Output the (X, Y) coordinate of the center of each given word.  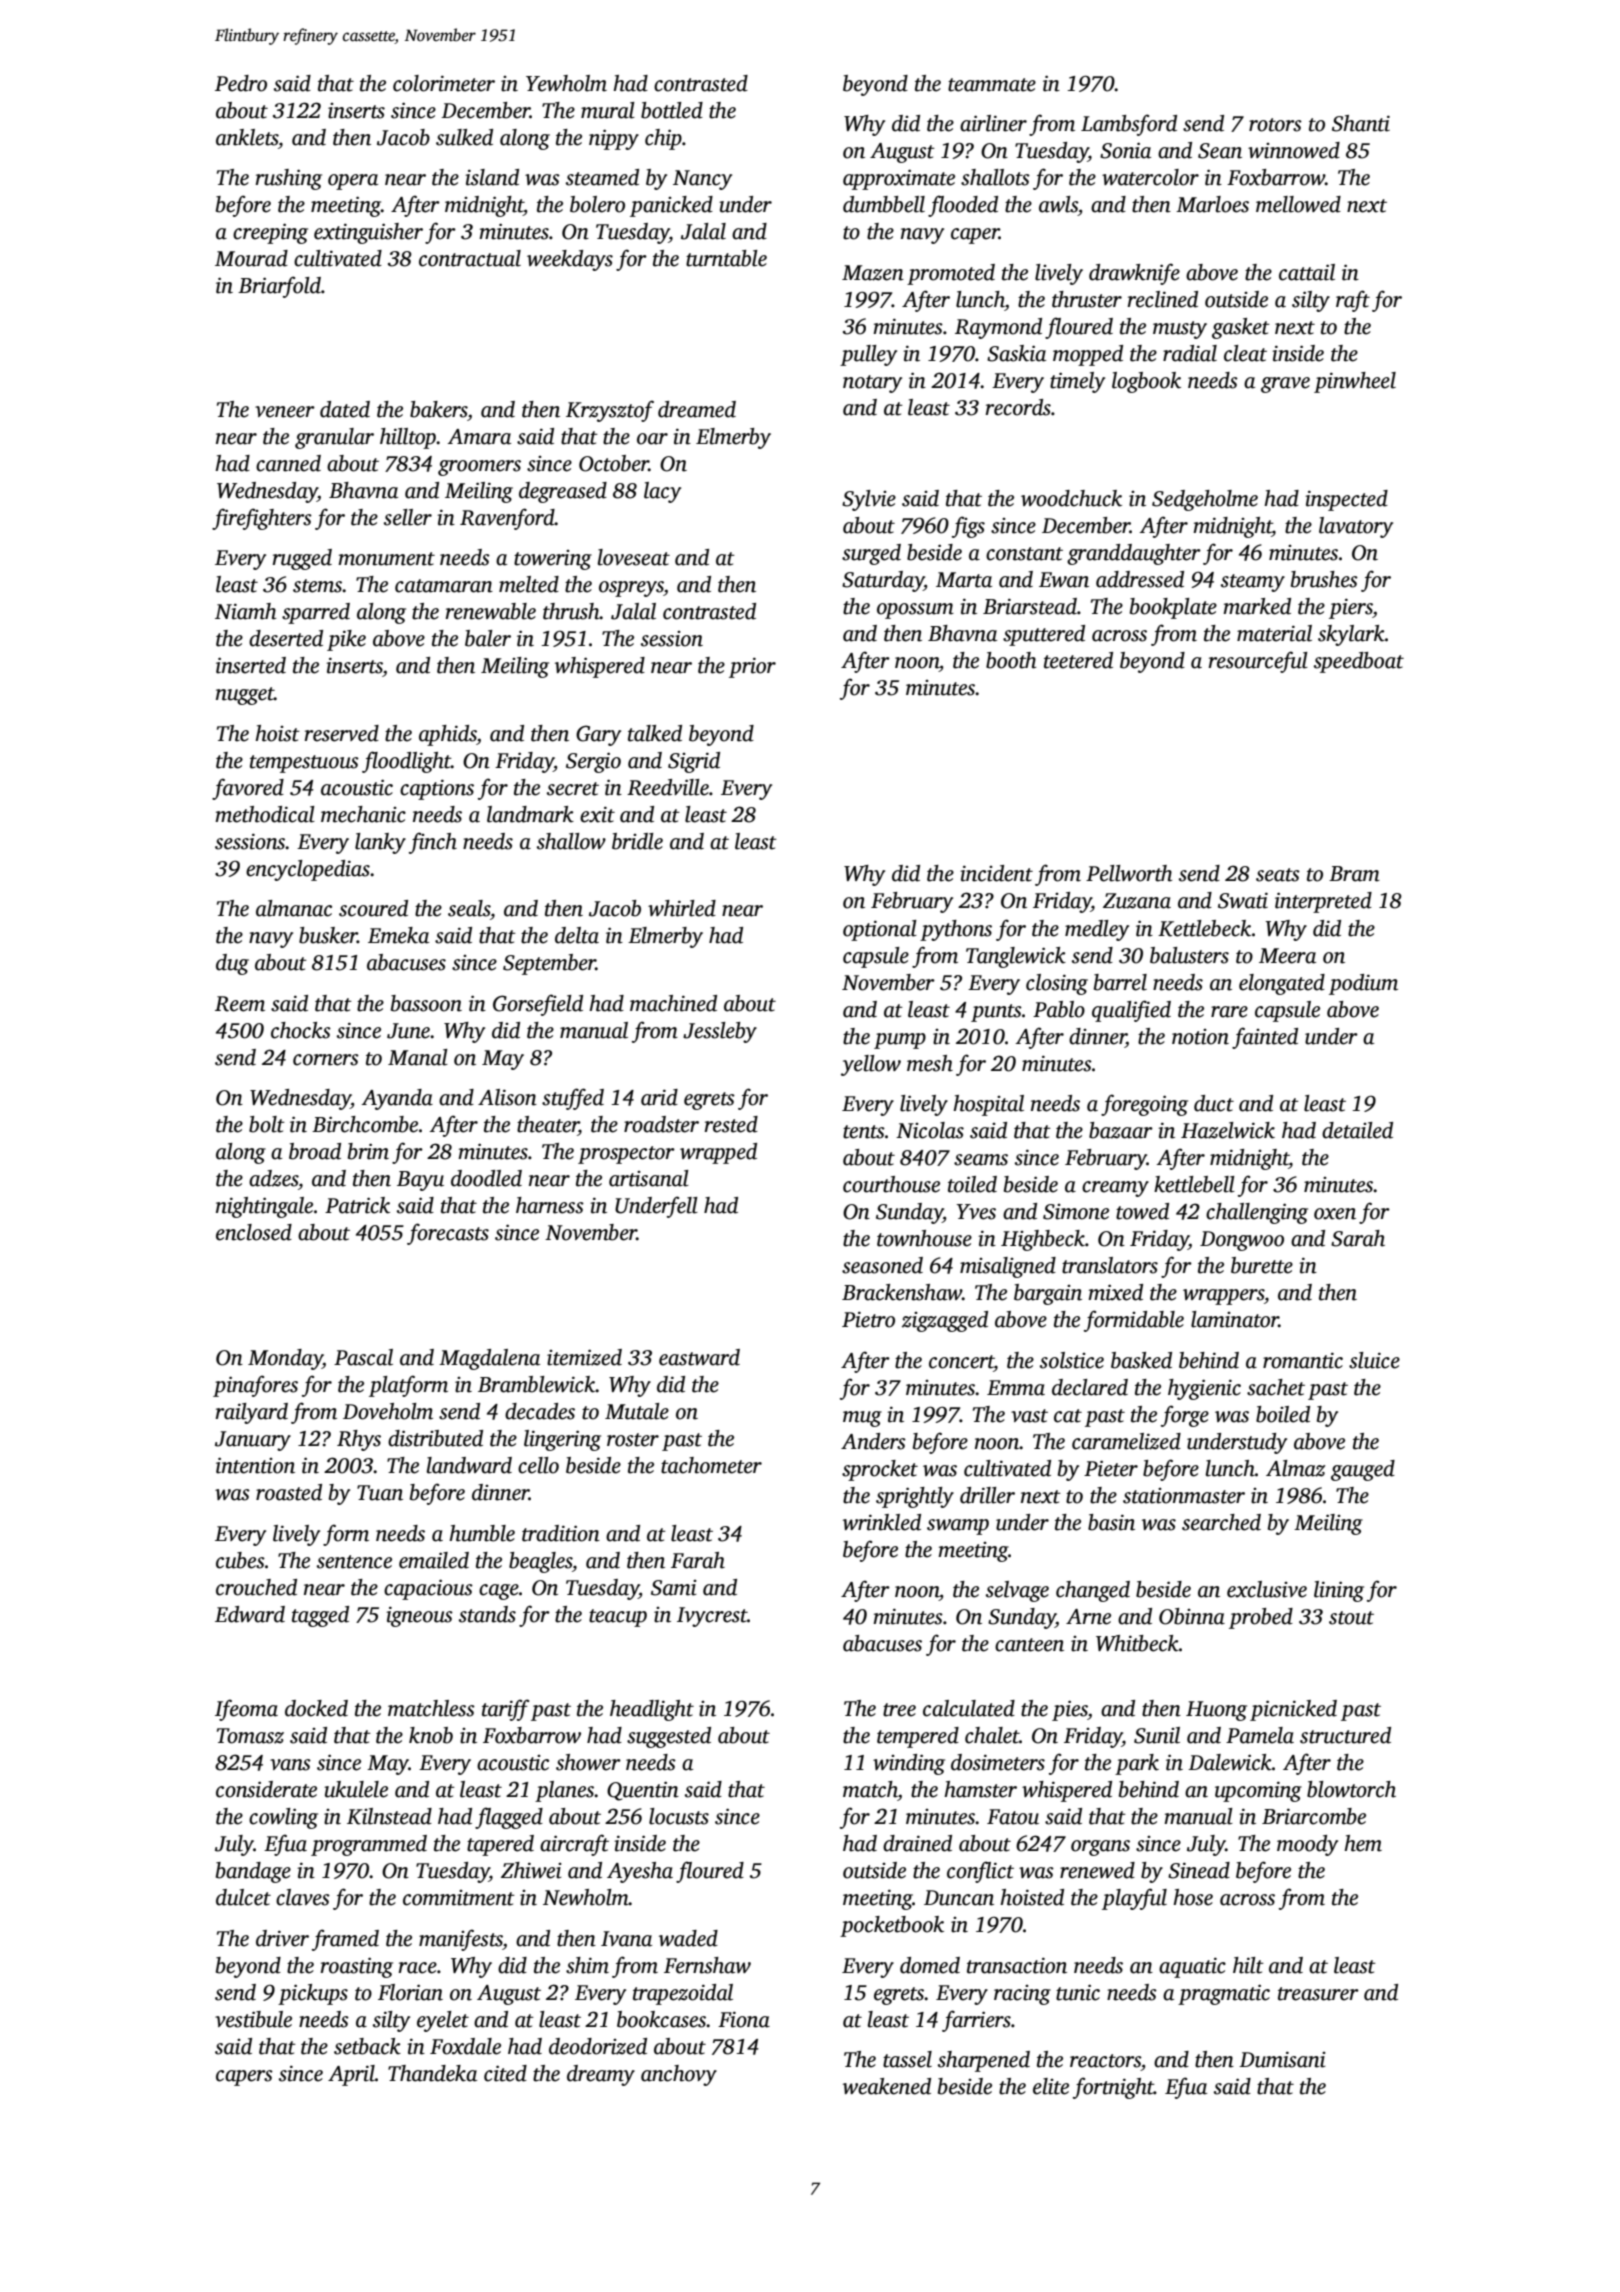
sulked (464, 137)
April (351, 2075)
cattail (1307, 272)
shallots (995, 177)
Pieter (1111, 1468)
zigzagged (945, 1321)
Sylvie (869, 500)
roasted (289, 1492)
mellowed (1298, 204)
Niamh (245, 611)
